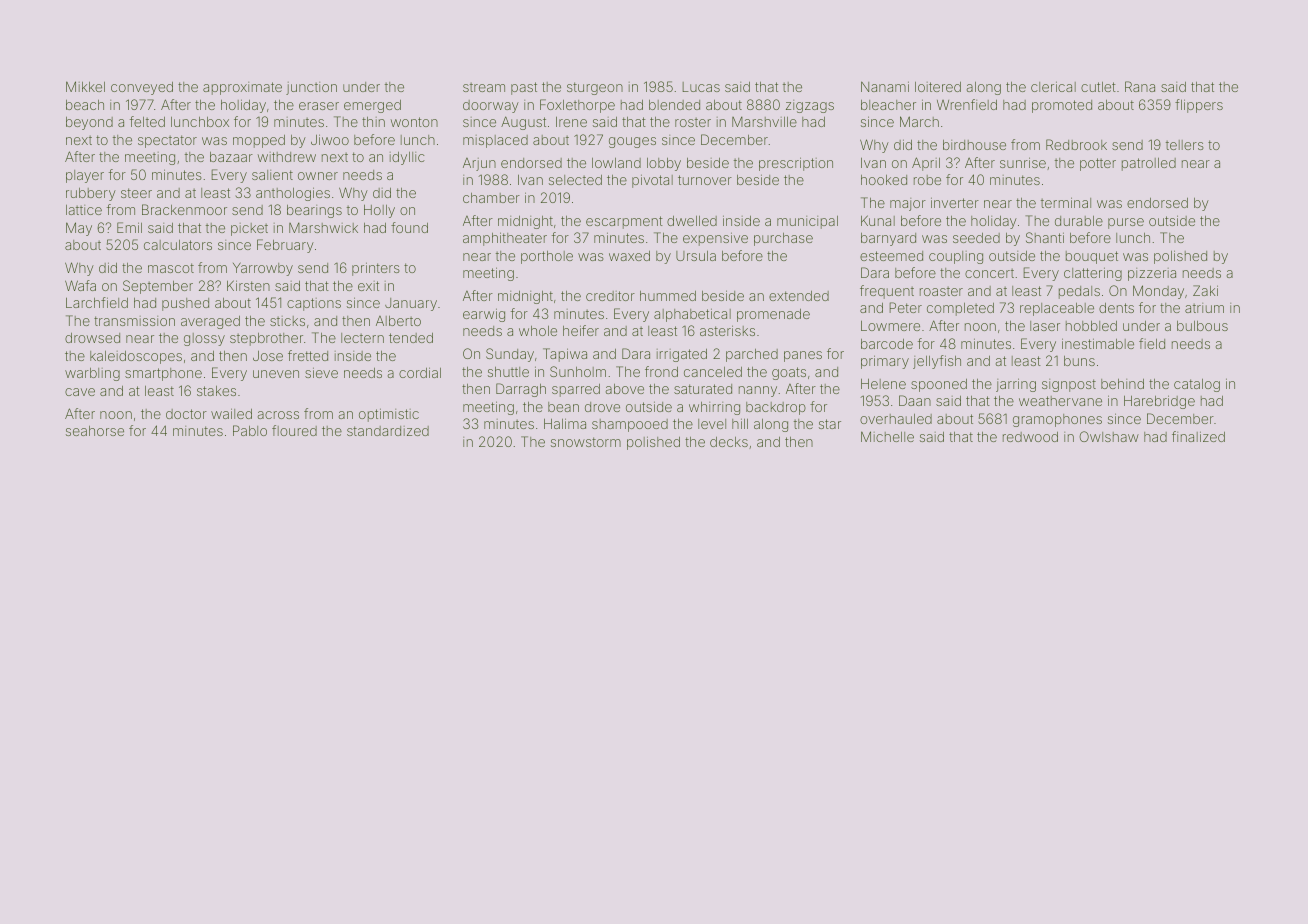 This page has width=1308, height=924. I want to click on purse, so click(1126, 223).
